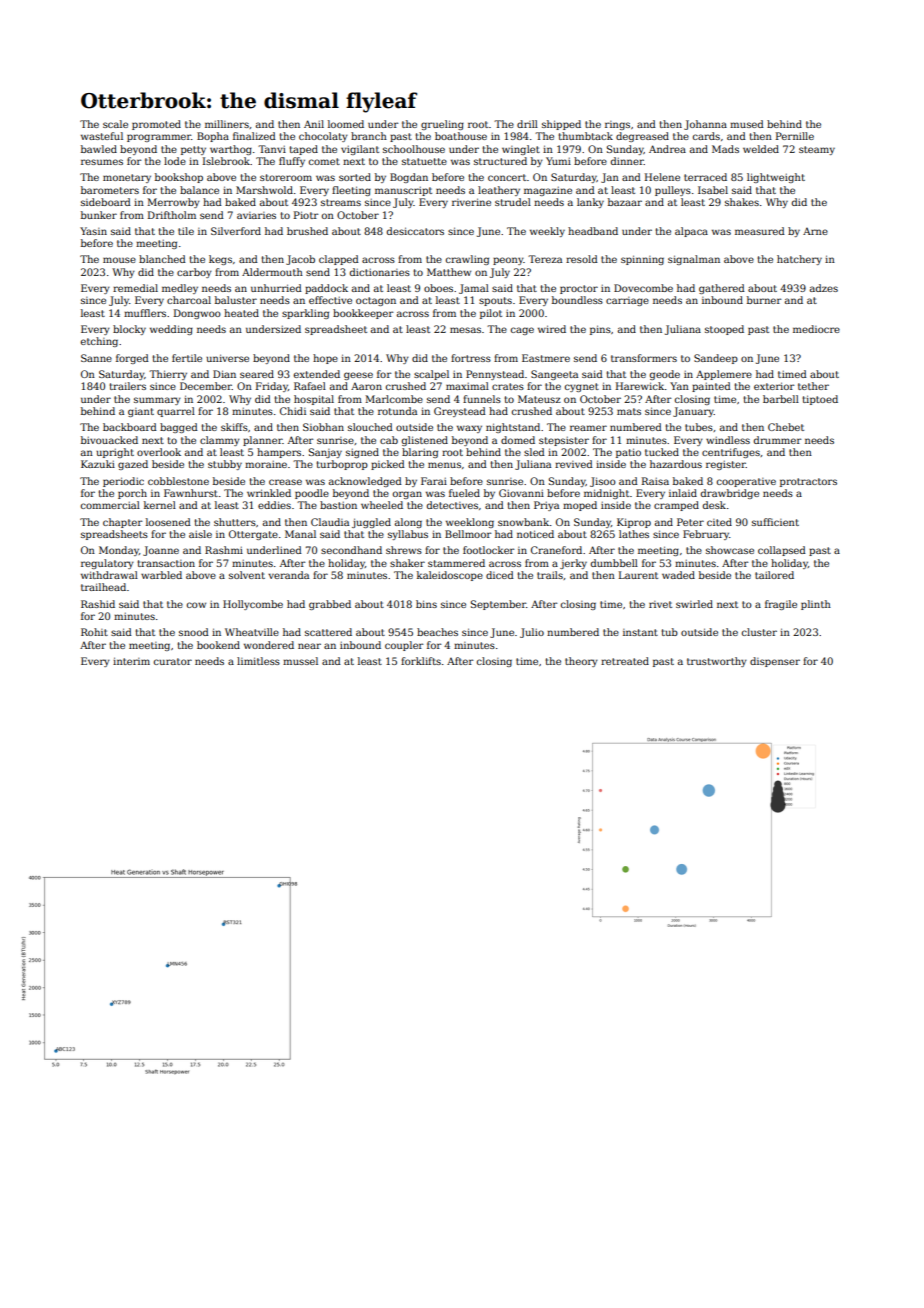 The image size is (924, 1308). Describe the element at coordinates (133, 465) in the screenshot. I see `gazed` at that location.
